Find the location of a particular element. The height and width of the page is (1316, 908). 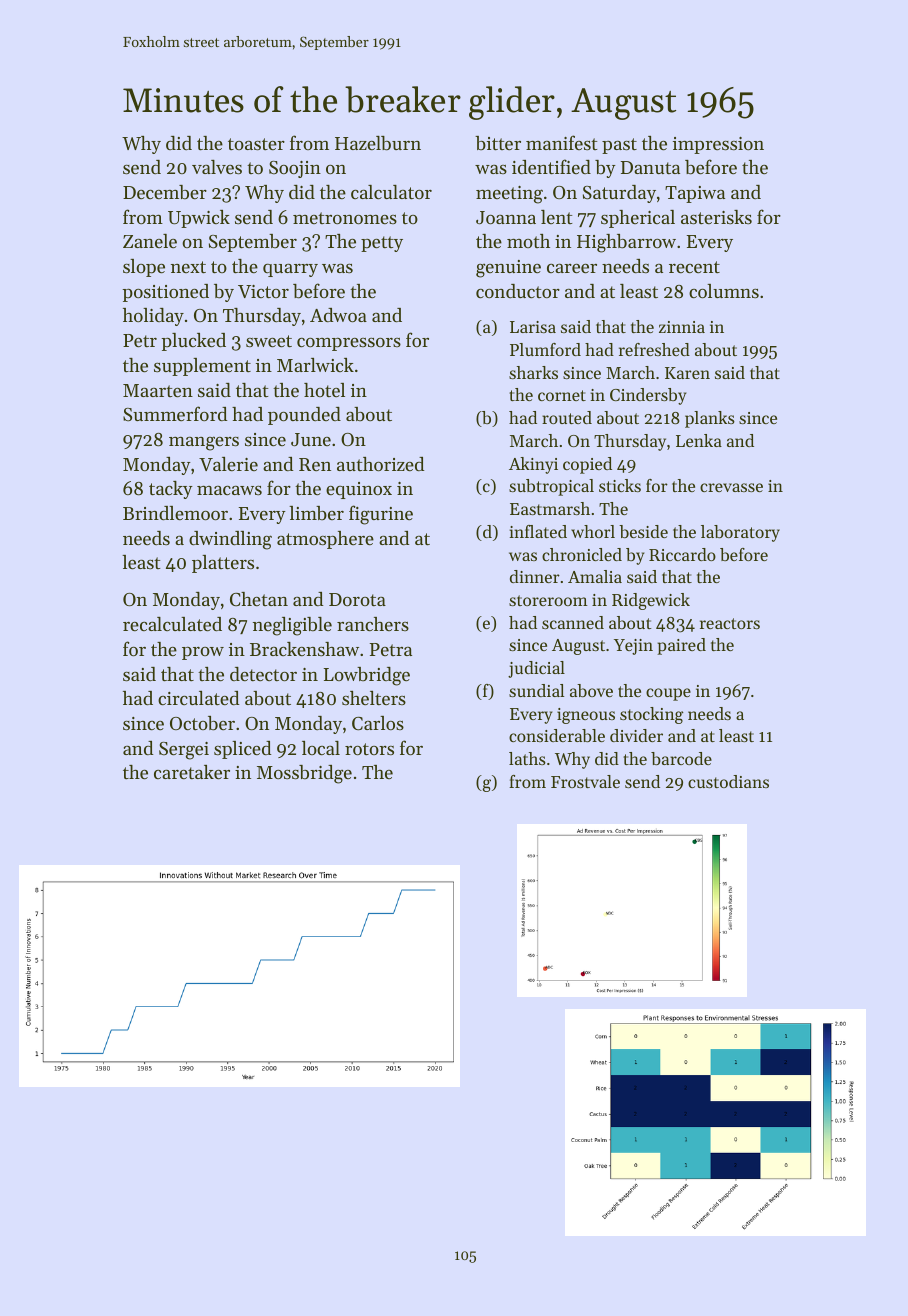

Zanele is located at coordinates (150, 241).
